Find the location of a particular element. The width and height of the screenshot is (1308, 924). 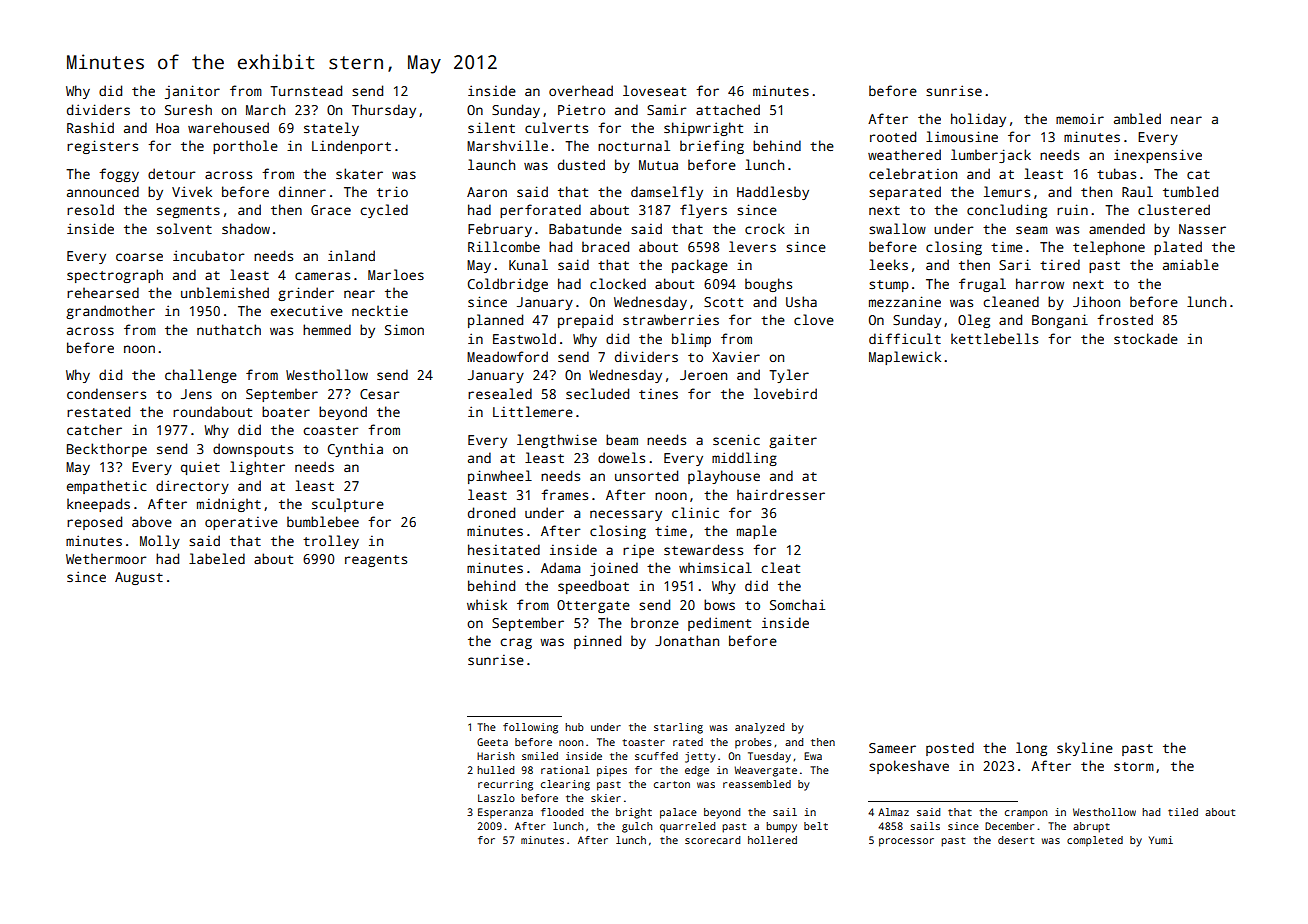

skyline is located at coordinates (1085, 749).
